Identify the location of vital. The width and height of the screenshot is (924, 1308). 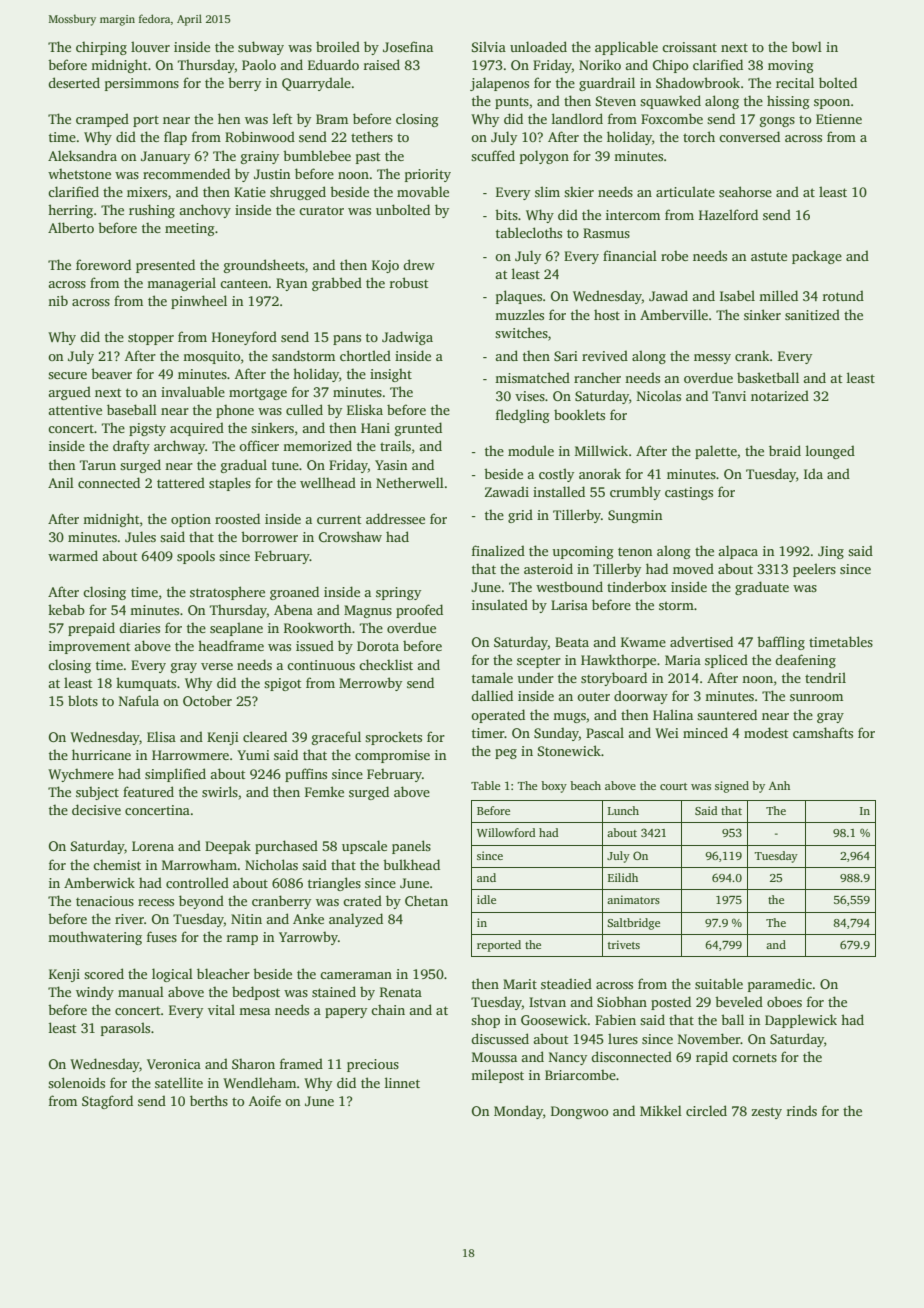
(221, 1009).
